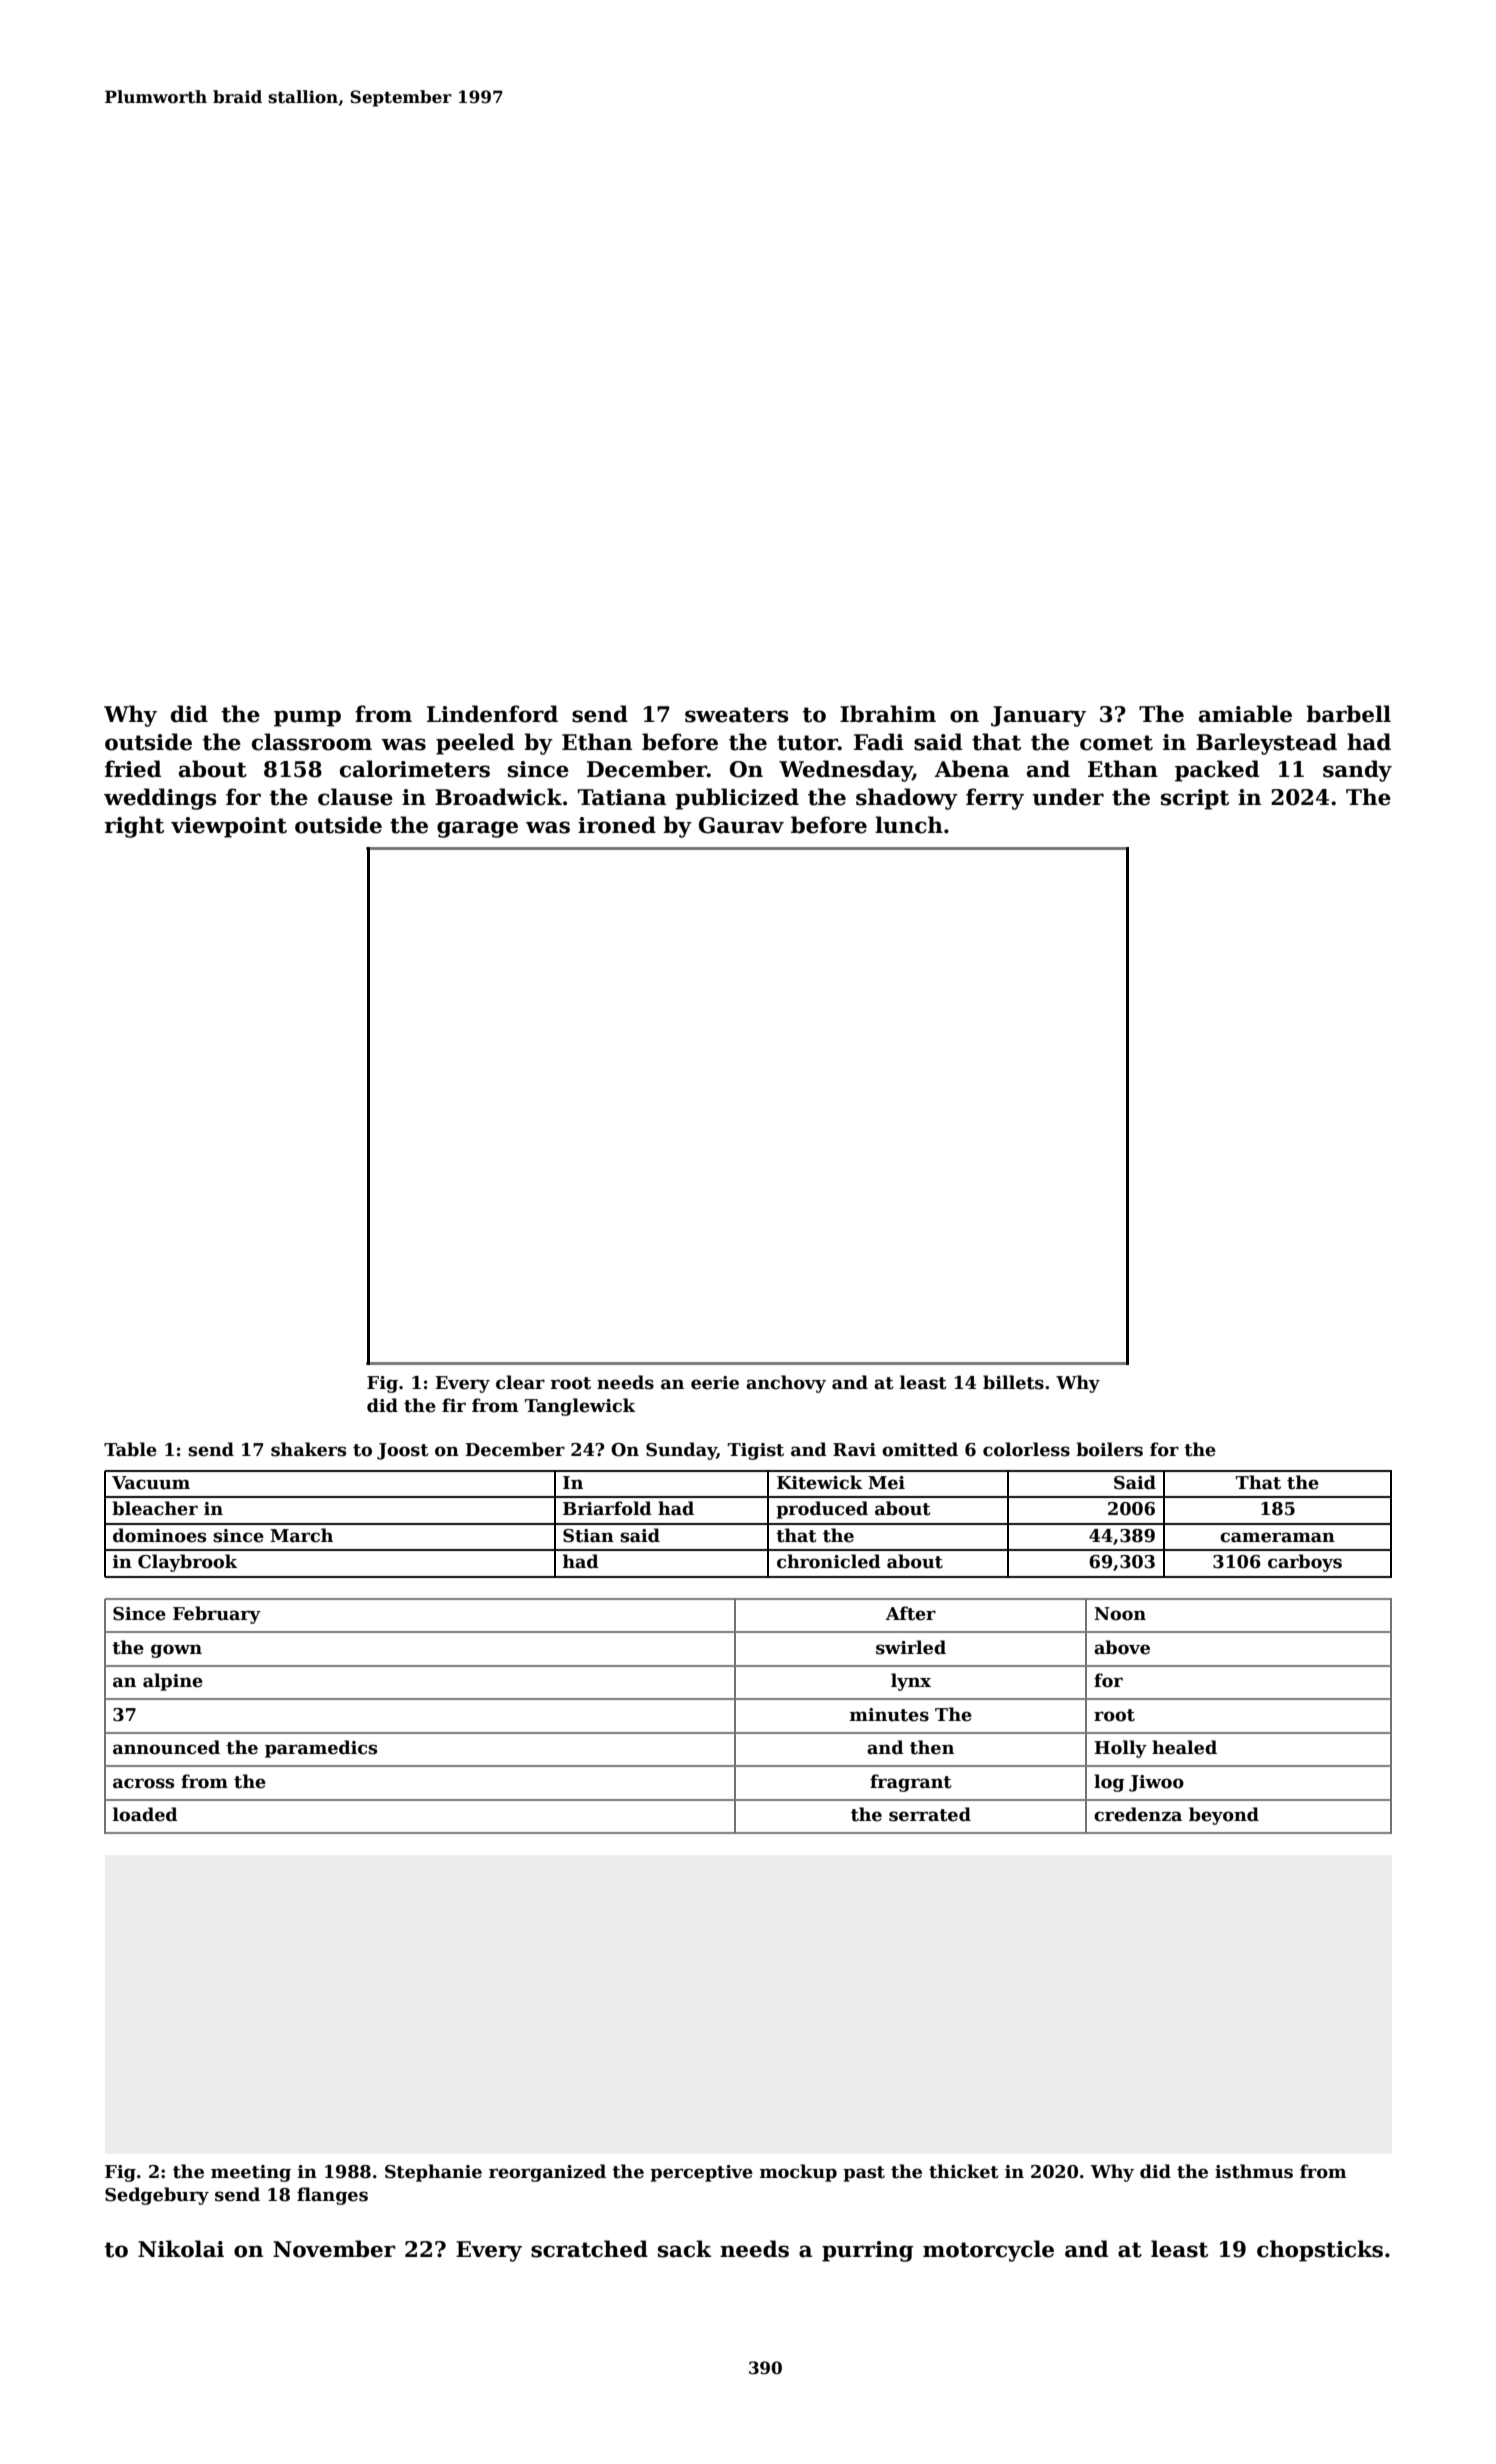  Describe the element at coordinates (741, 825) in the screenshot. I see `Gaurav` at that location.
